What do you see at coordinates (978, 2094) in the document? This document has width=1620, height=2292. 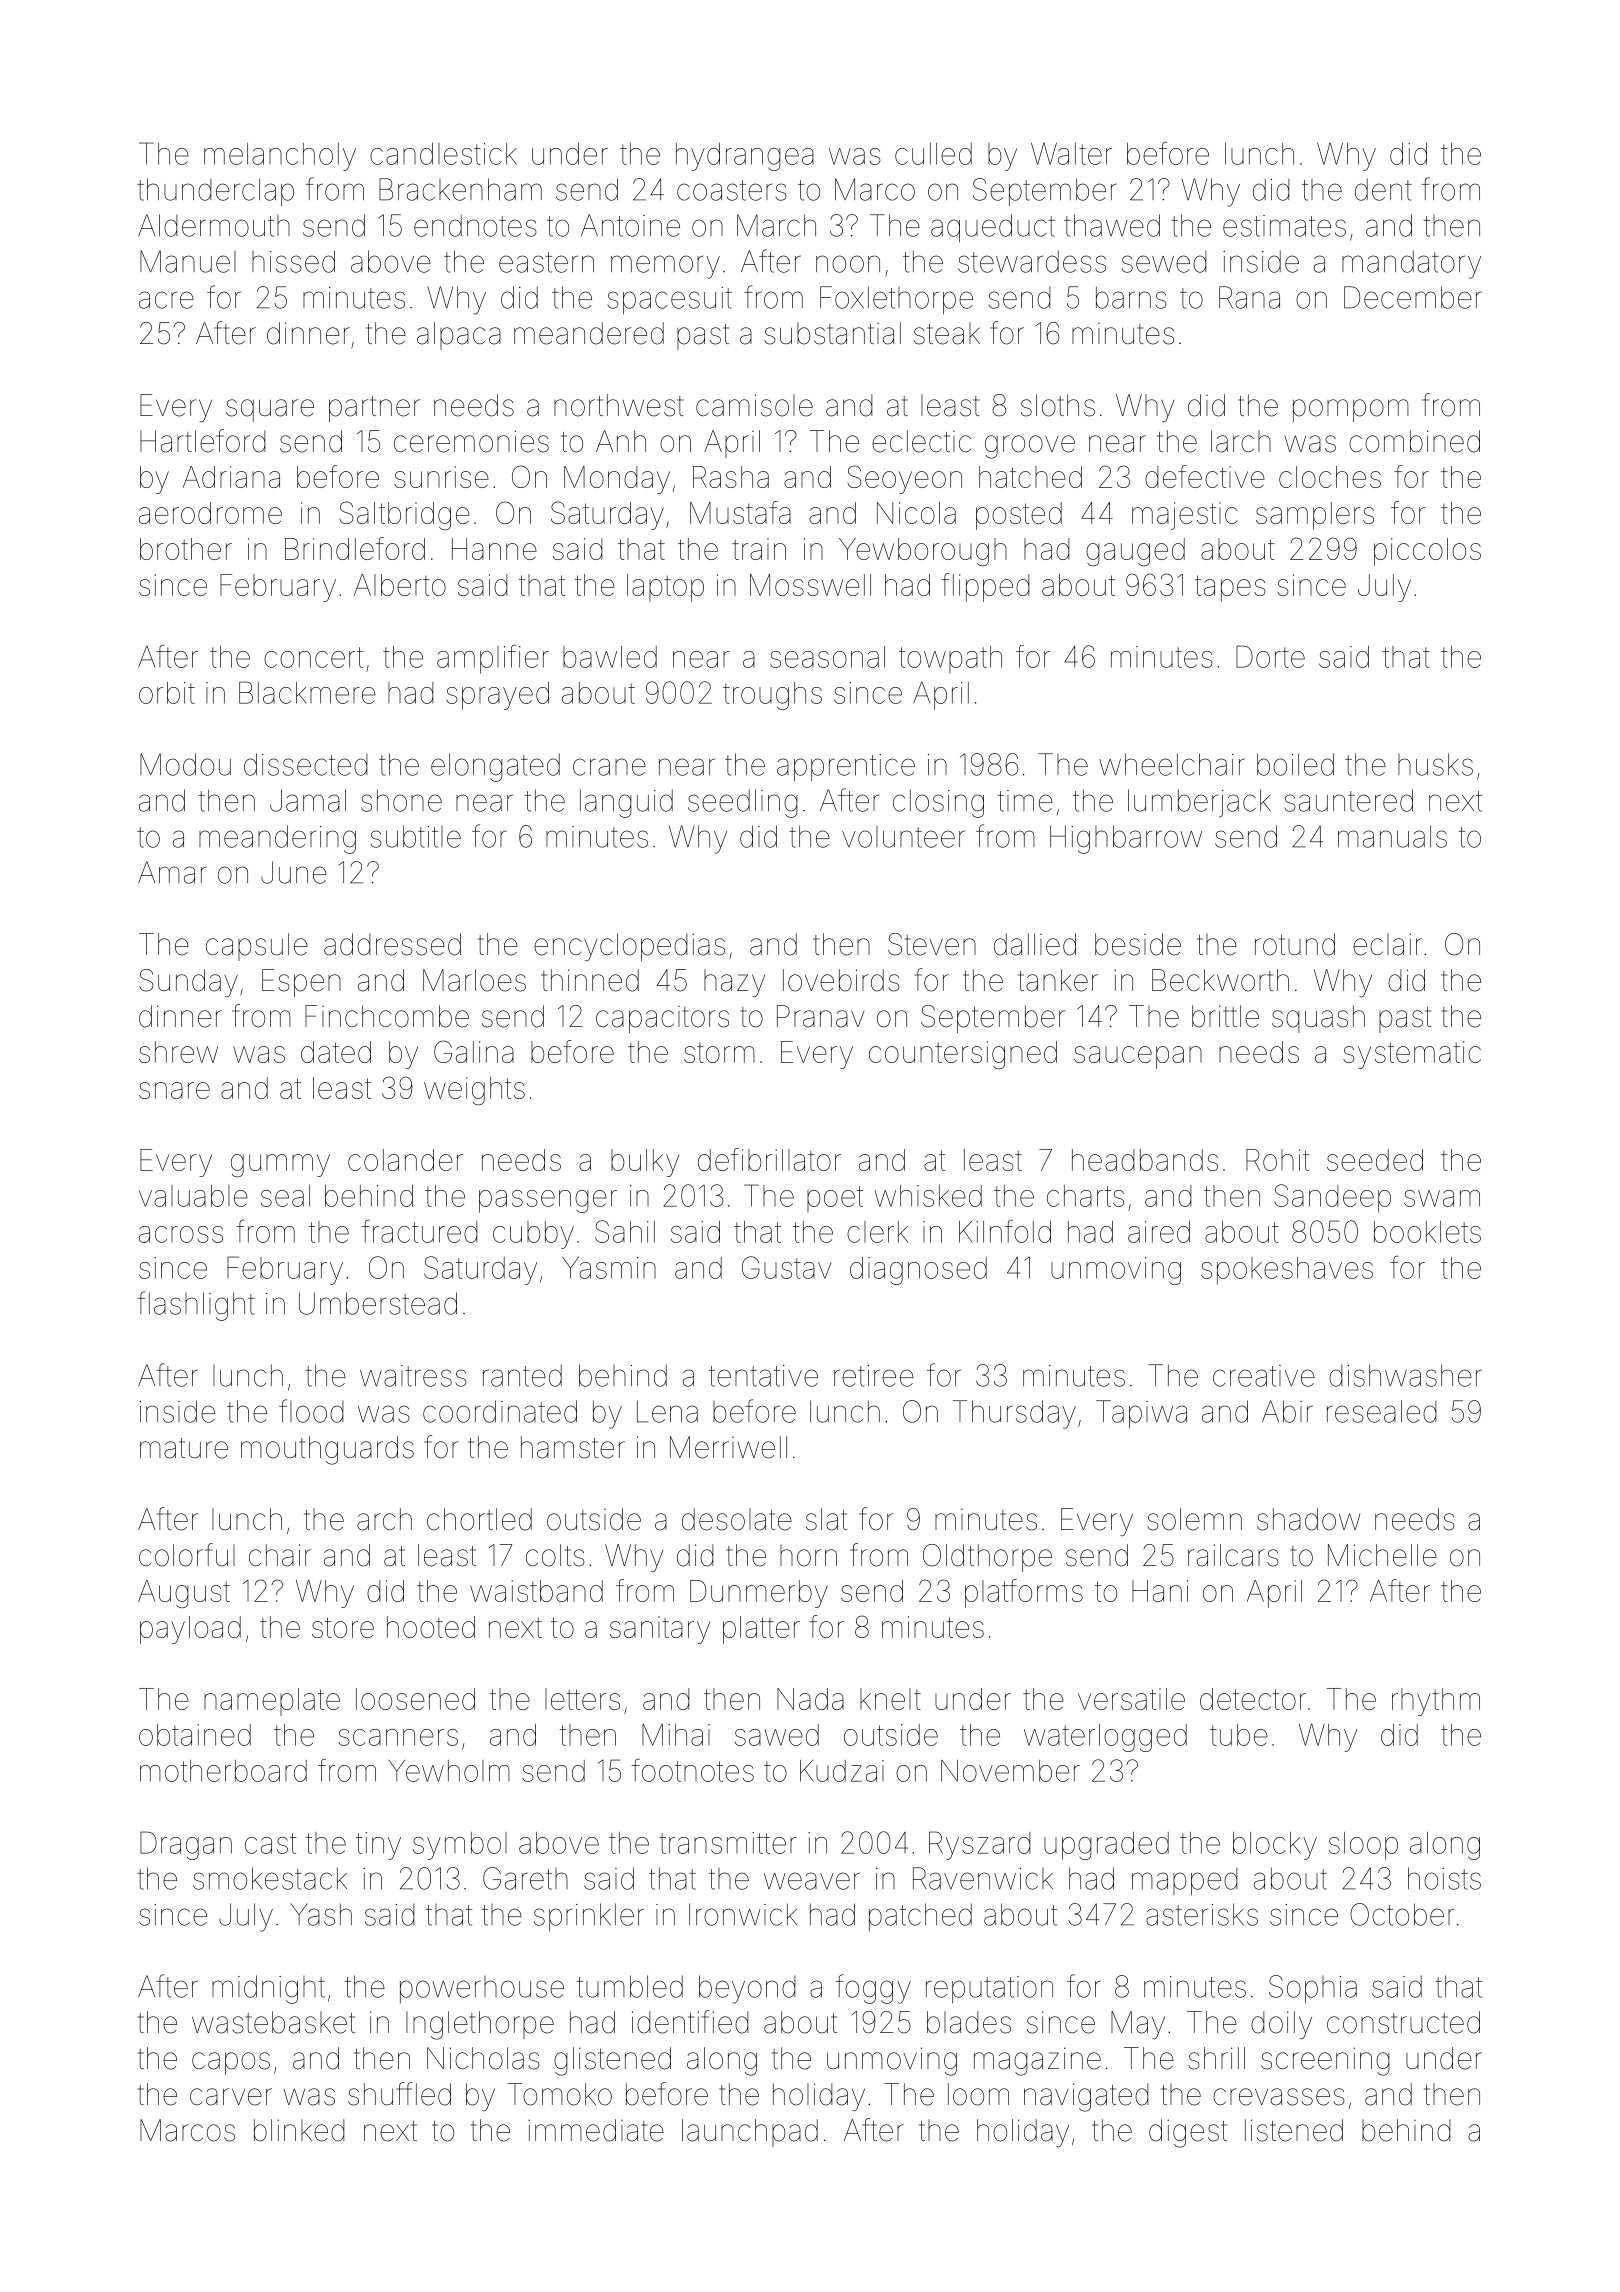 I see `loom` at bounding box center [978, 2094].
